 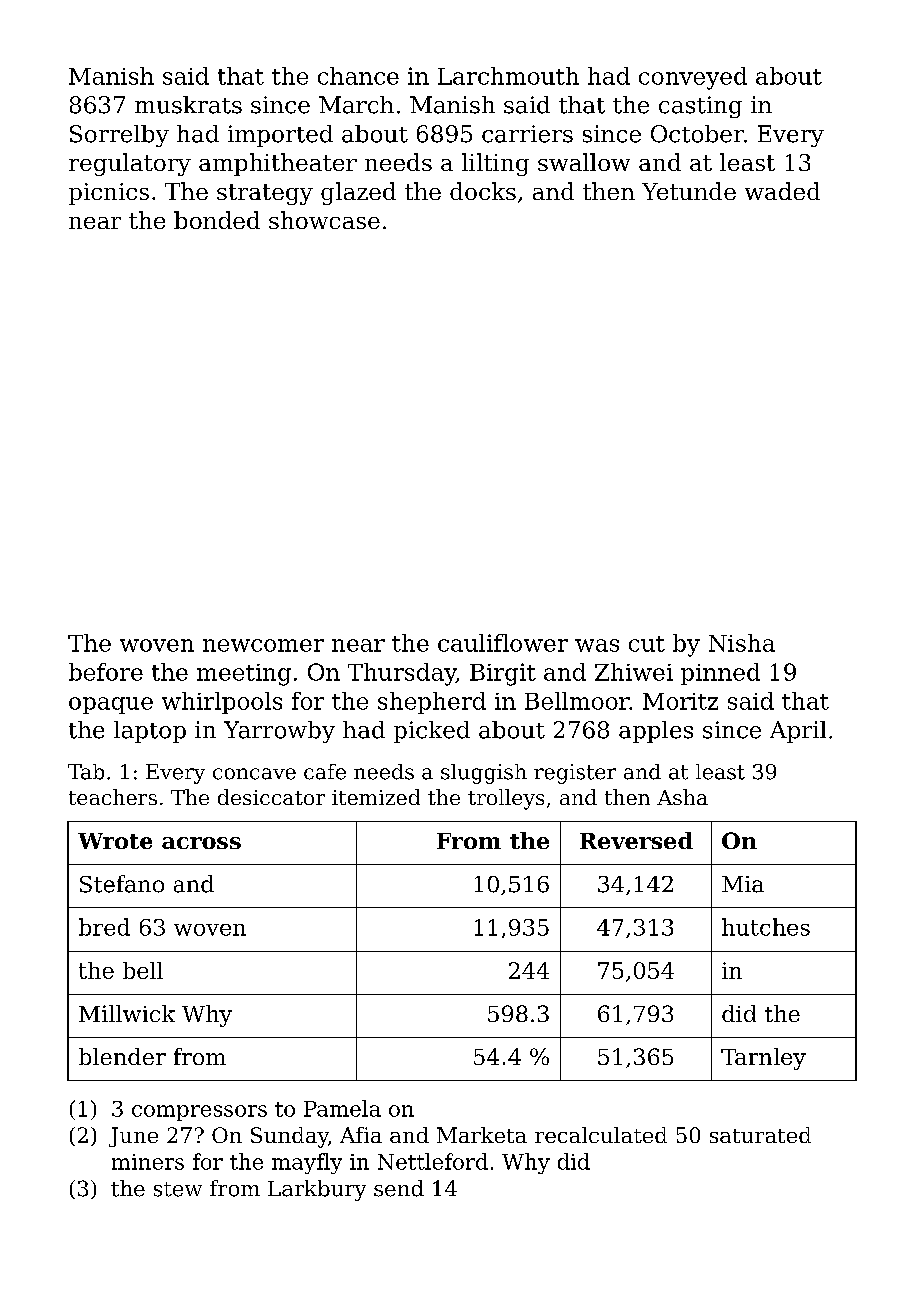 I want to click on hutches, so click(x=766, y=927).
